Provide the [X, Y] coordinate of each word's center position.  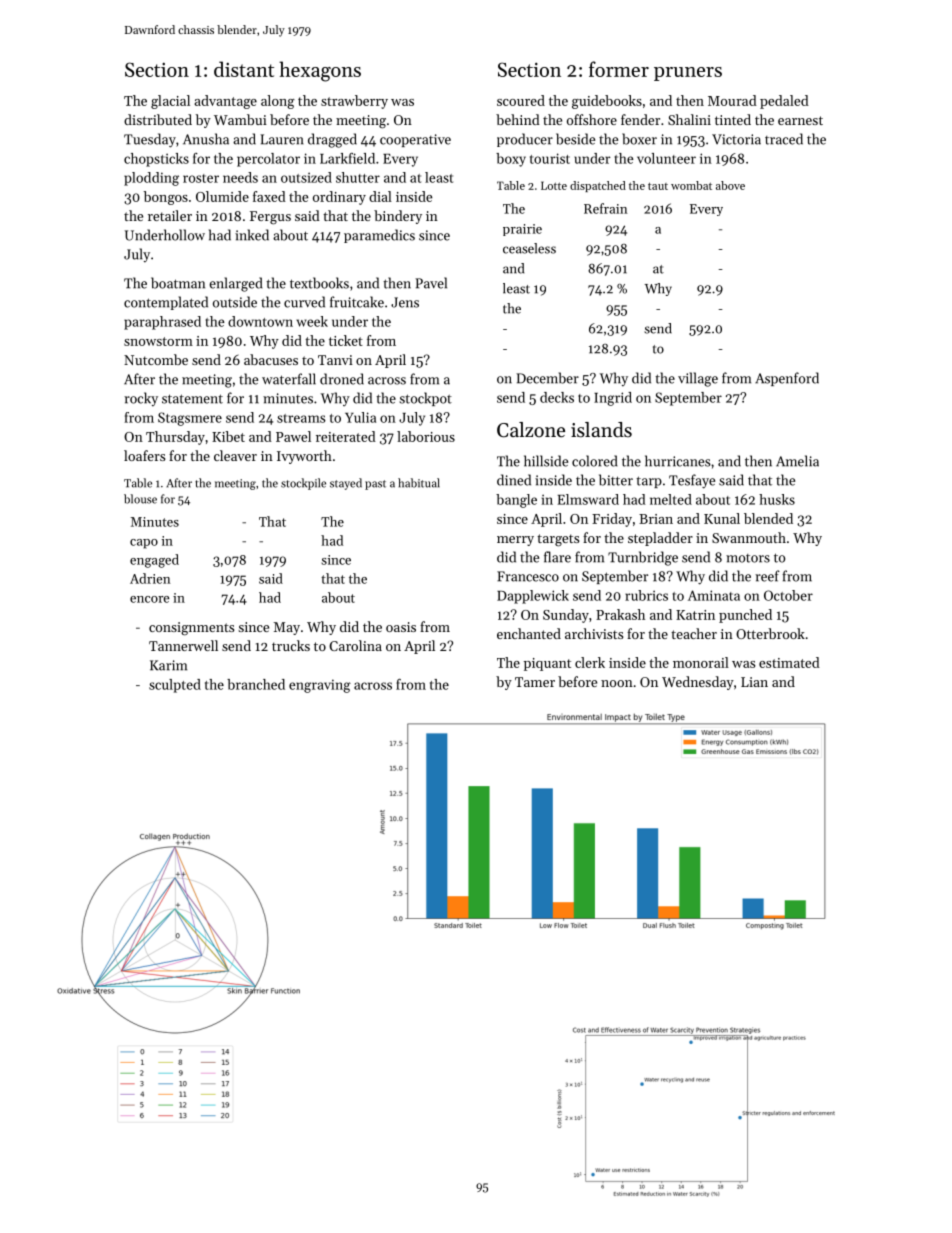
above [730, 185]
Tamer [535, 682]
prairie [522, 230]
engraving [320, 686]
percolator [268, 160]
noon [617, 683]
